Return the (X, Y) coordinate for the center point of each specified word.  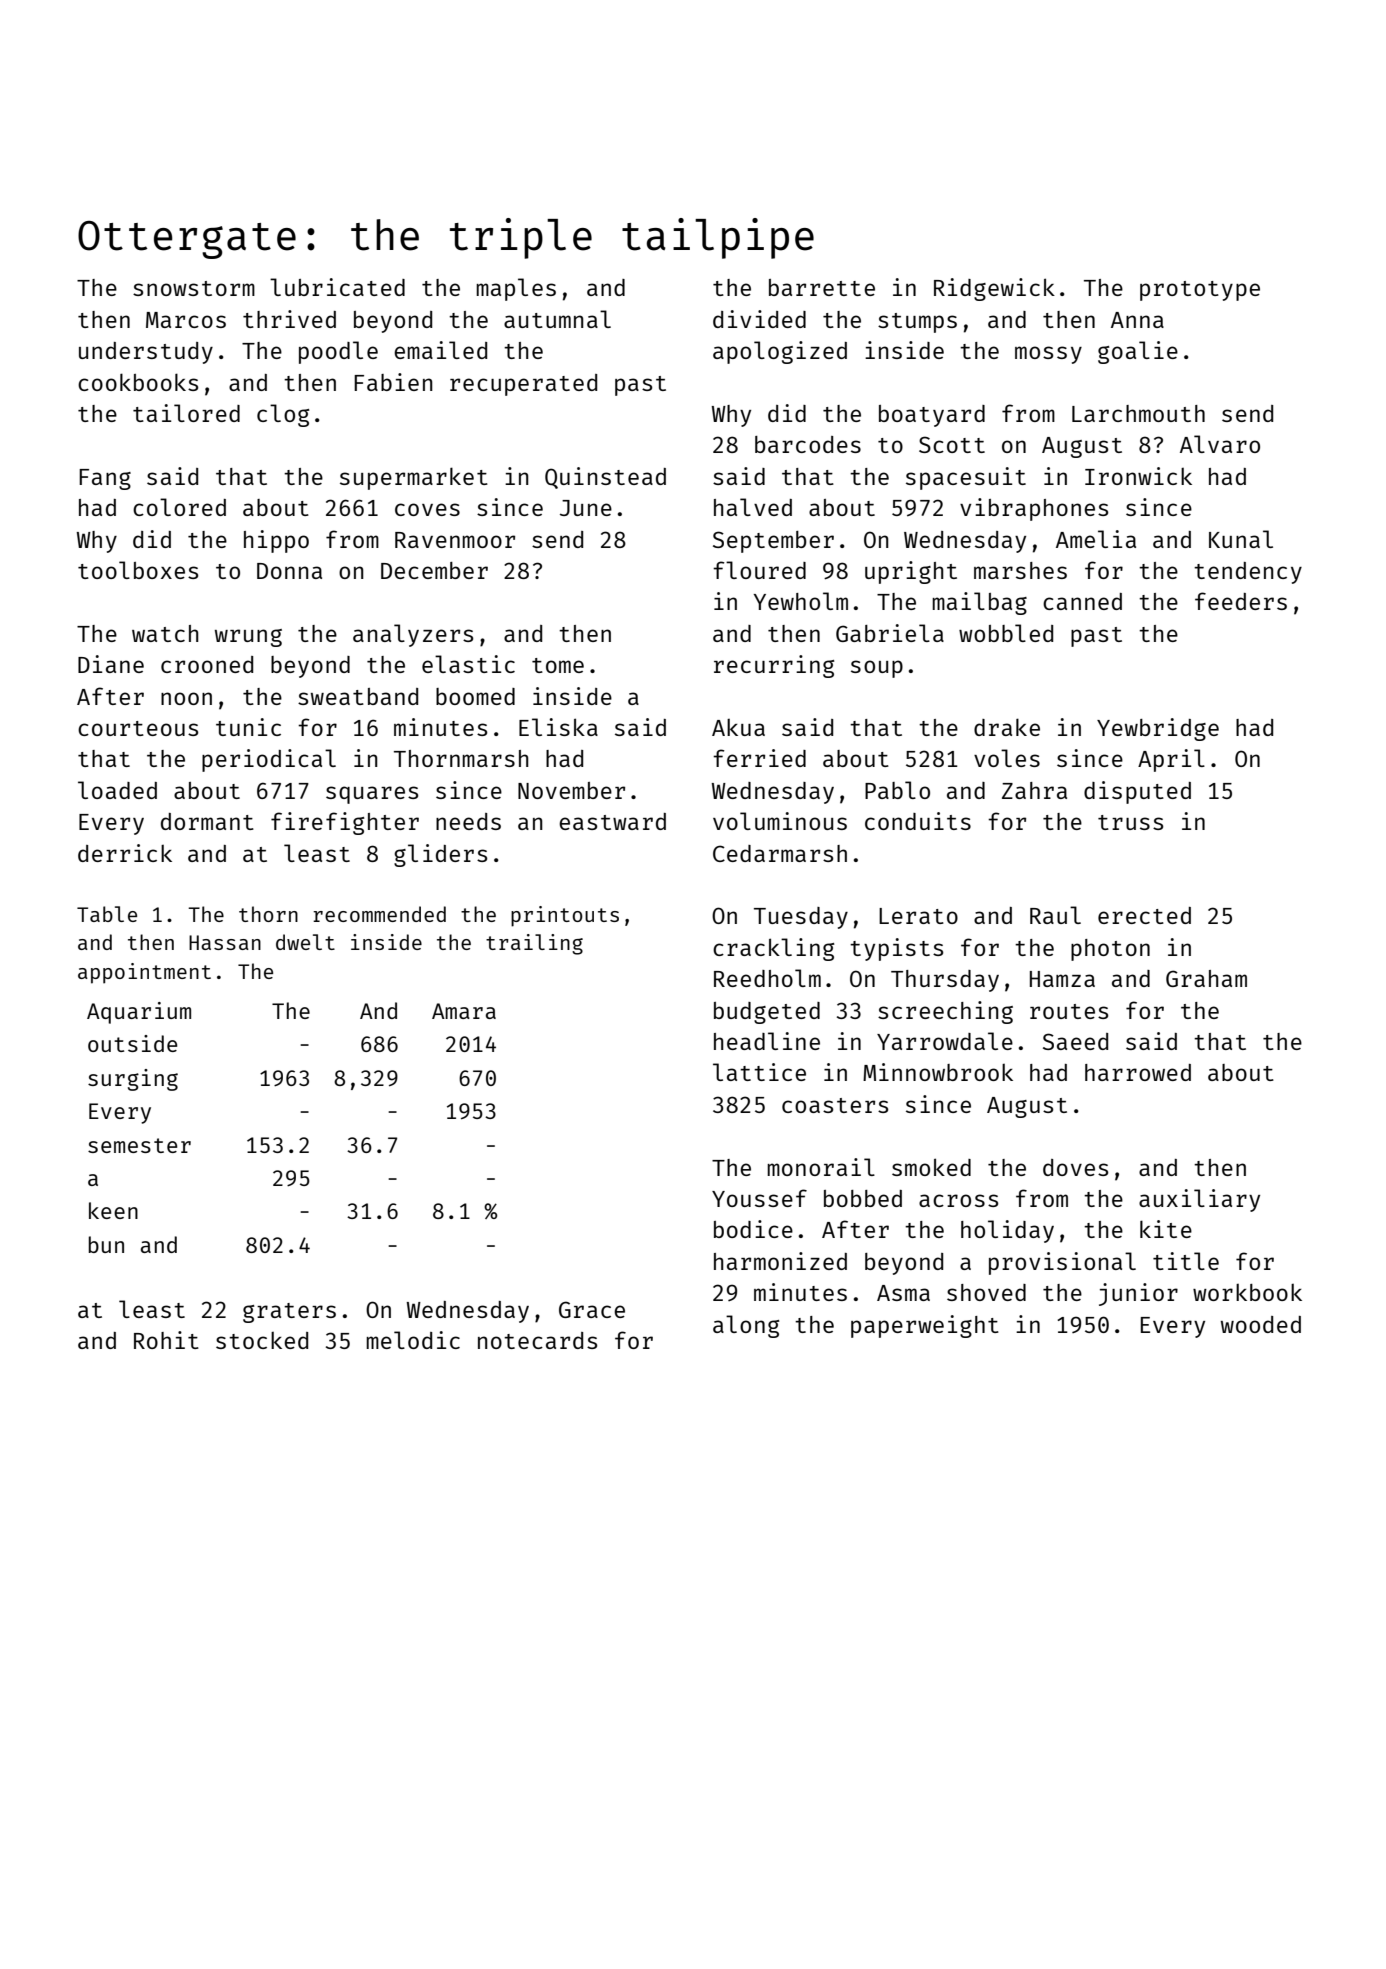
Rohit (166, 1340)
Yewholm (800, 601)
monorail (821, 1167)
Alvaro (1220, 444)
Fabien (393, 382)
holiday (1007, 1231)
